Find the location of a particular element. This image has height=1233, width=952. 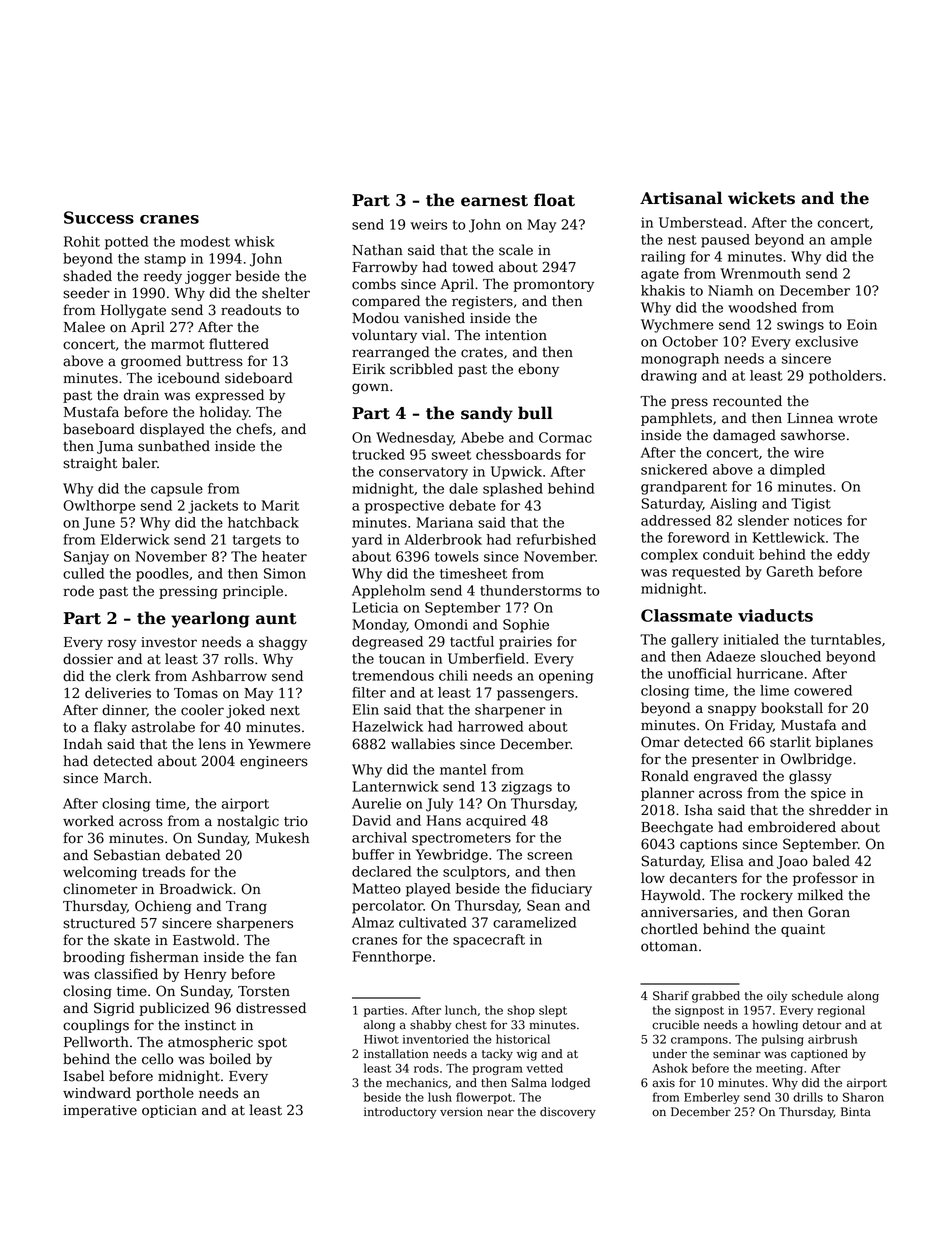

jackets is located at coordinates (213, 507).
